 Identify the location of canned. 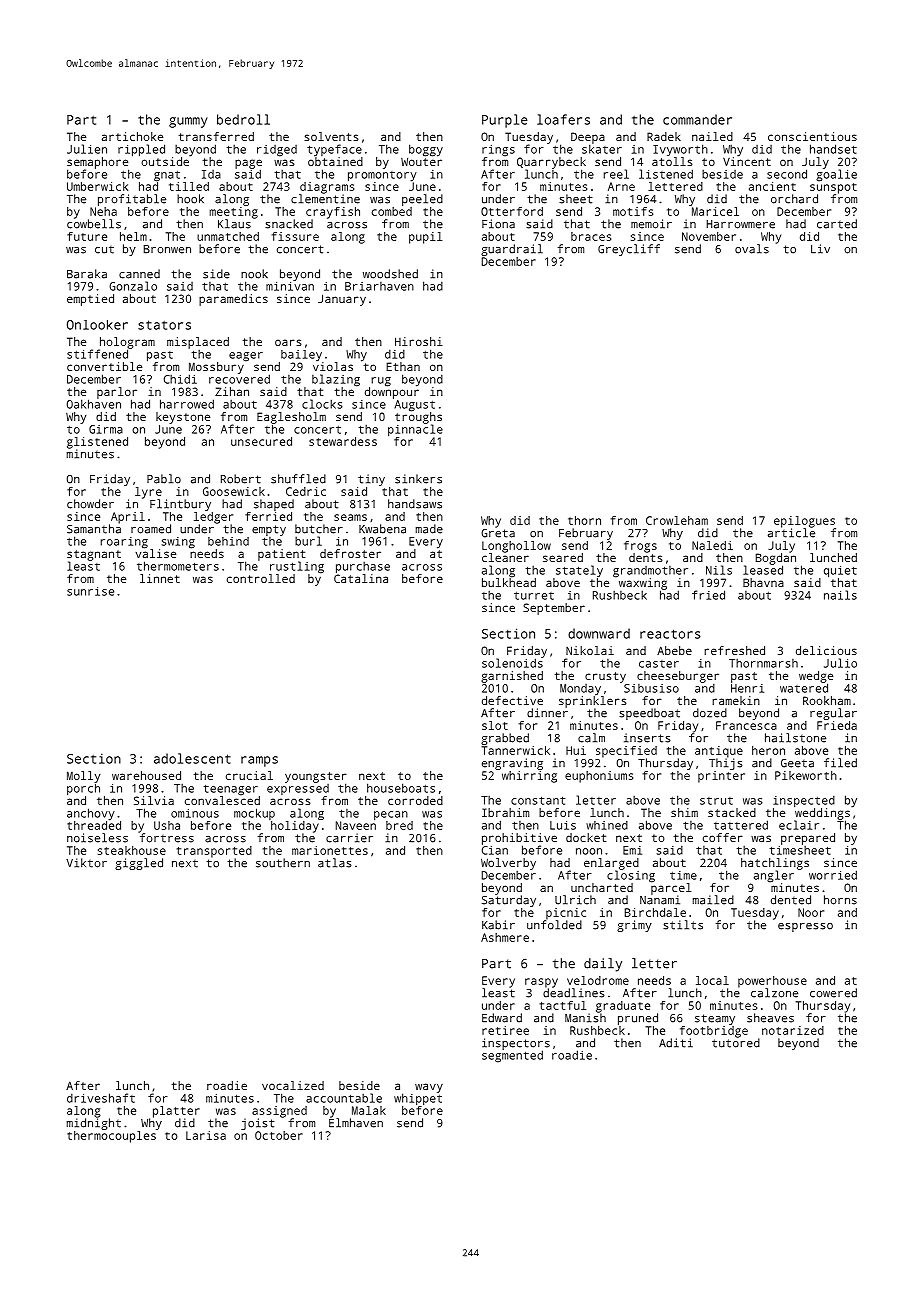
(139, 274).
